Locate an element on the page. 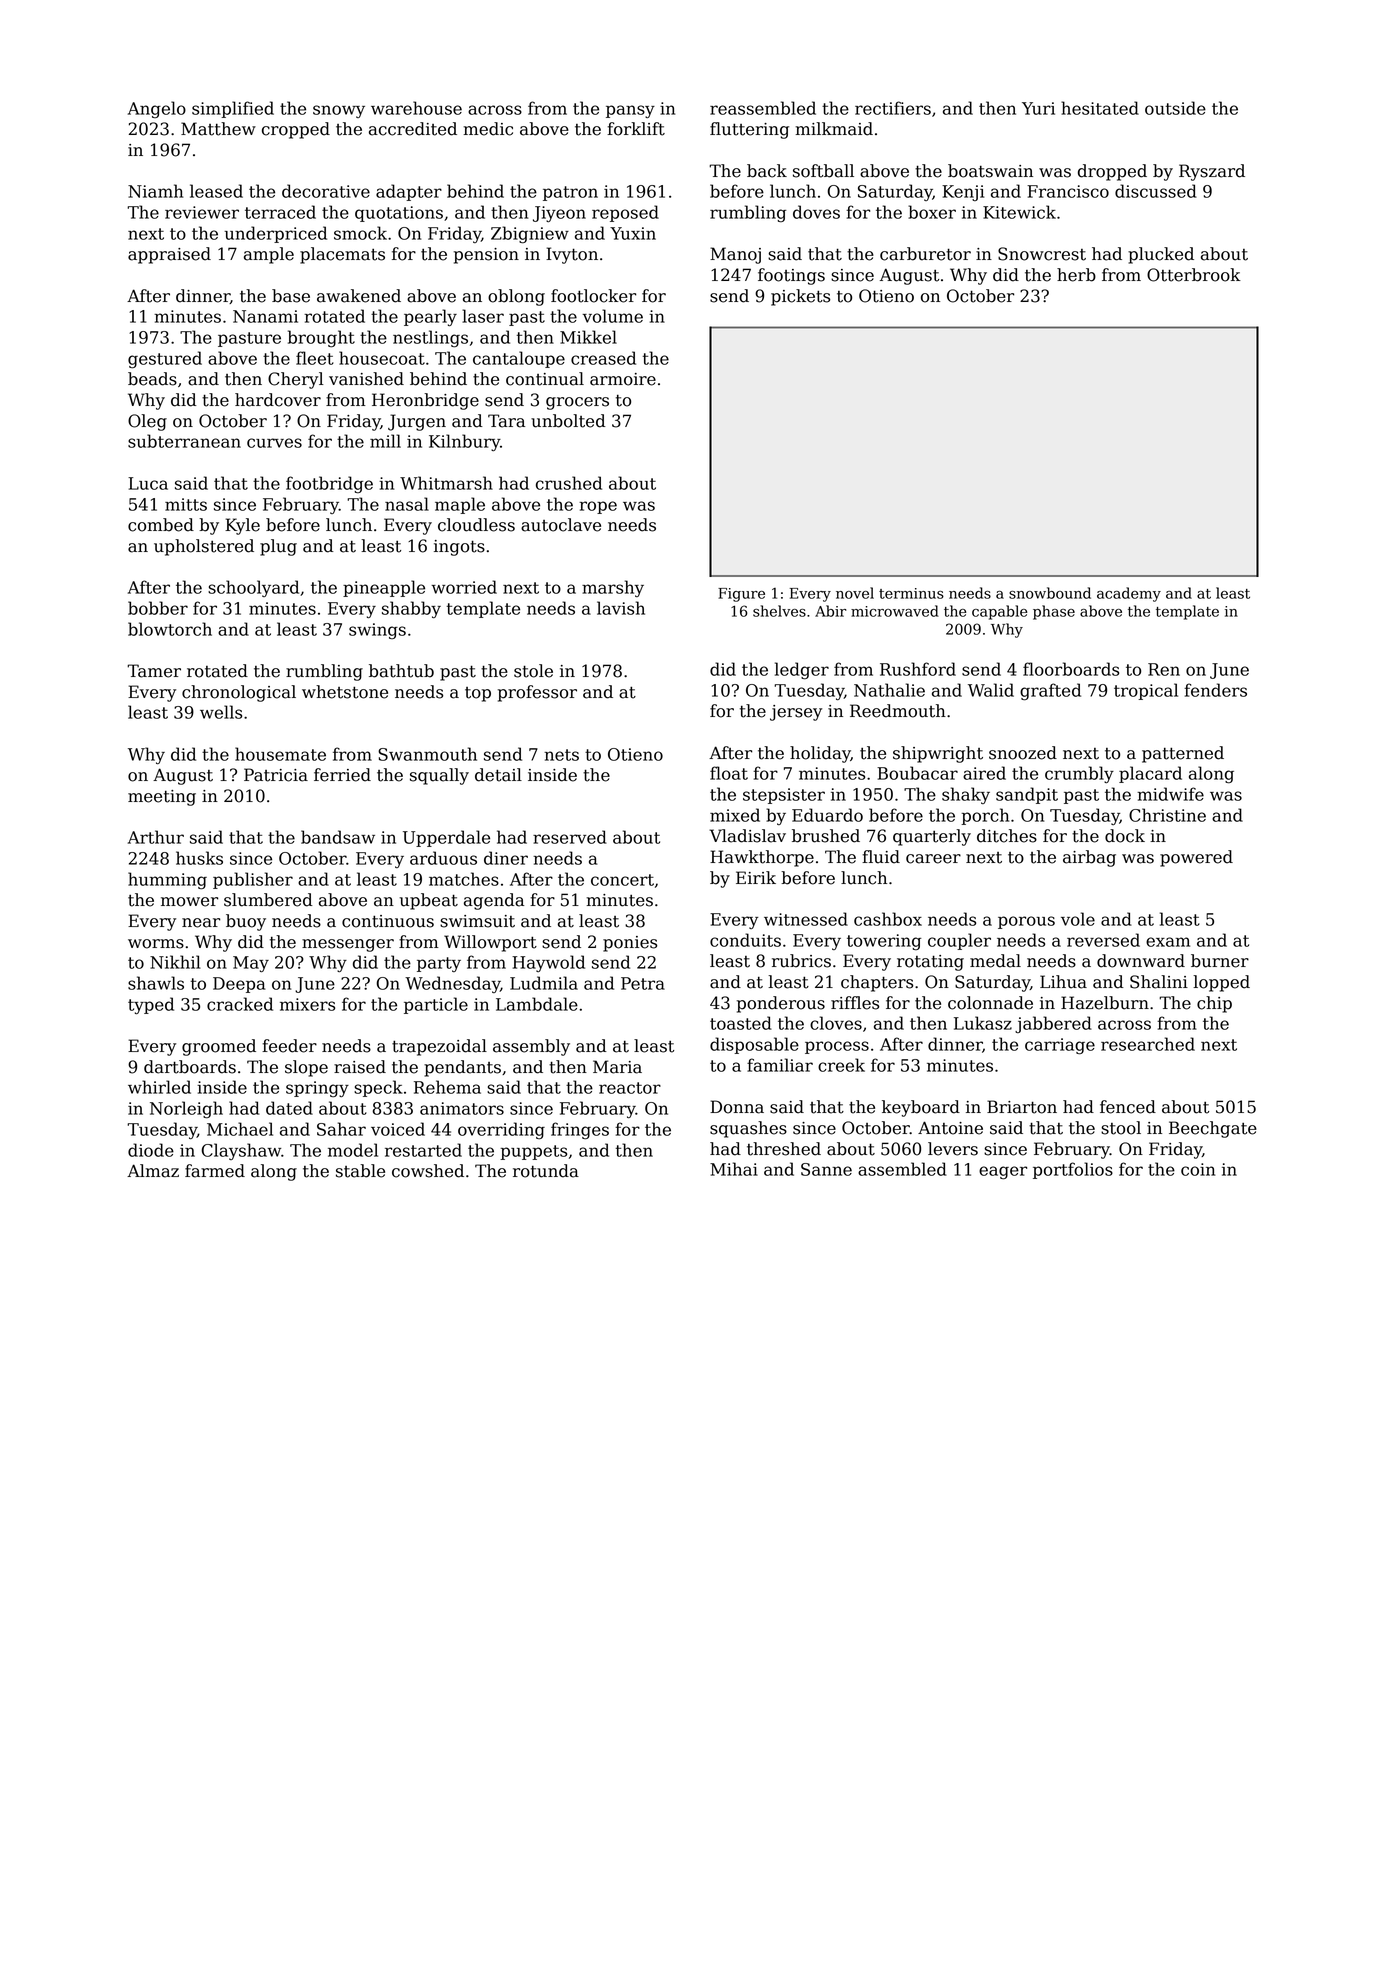  pansy is located at coordinates (630, 111).
